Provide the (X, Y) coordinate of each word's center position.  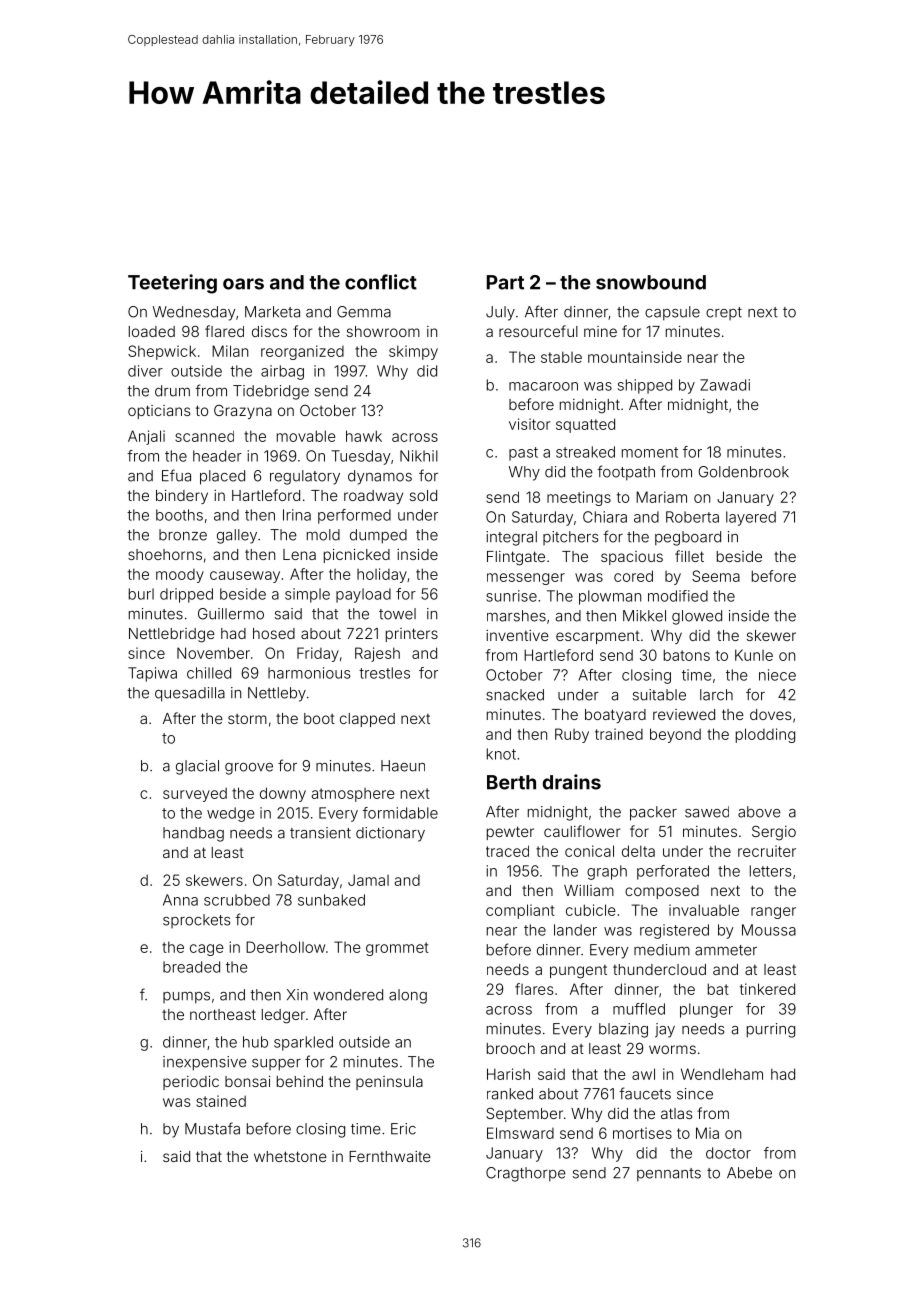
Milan (230, 351)
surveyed (195, 794)
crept (724, 313)
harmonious (309, 673)
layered (751, 518)
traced (507, 851)
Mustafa (212, 1128)
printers (412, 635)
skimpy (413, 352)
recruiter (767, 851)
